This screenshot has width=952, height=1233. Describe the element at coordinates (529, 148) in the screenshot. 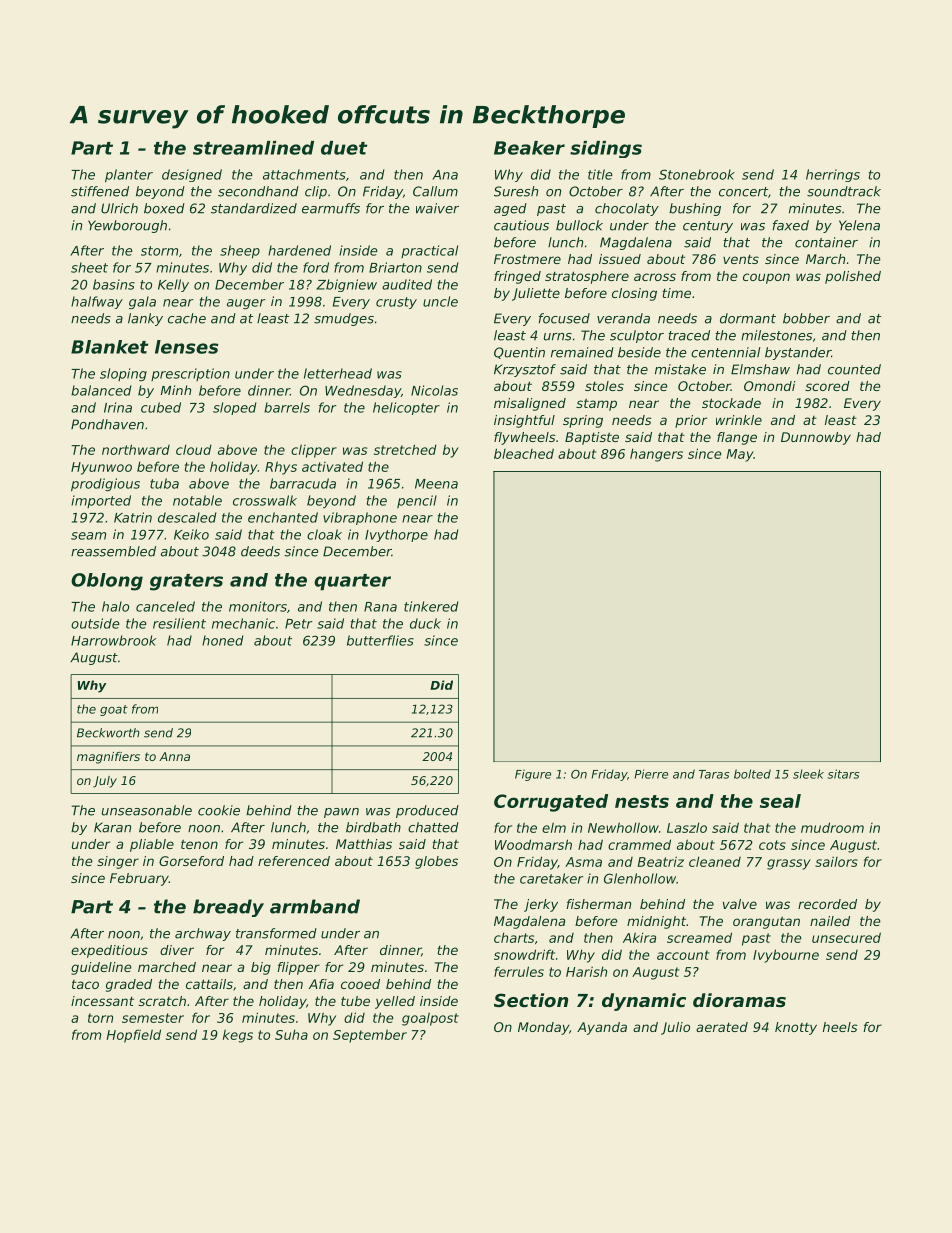

I see `Beaker` at that location.
